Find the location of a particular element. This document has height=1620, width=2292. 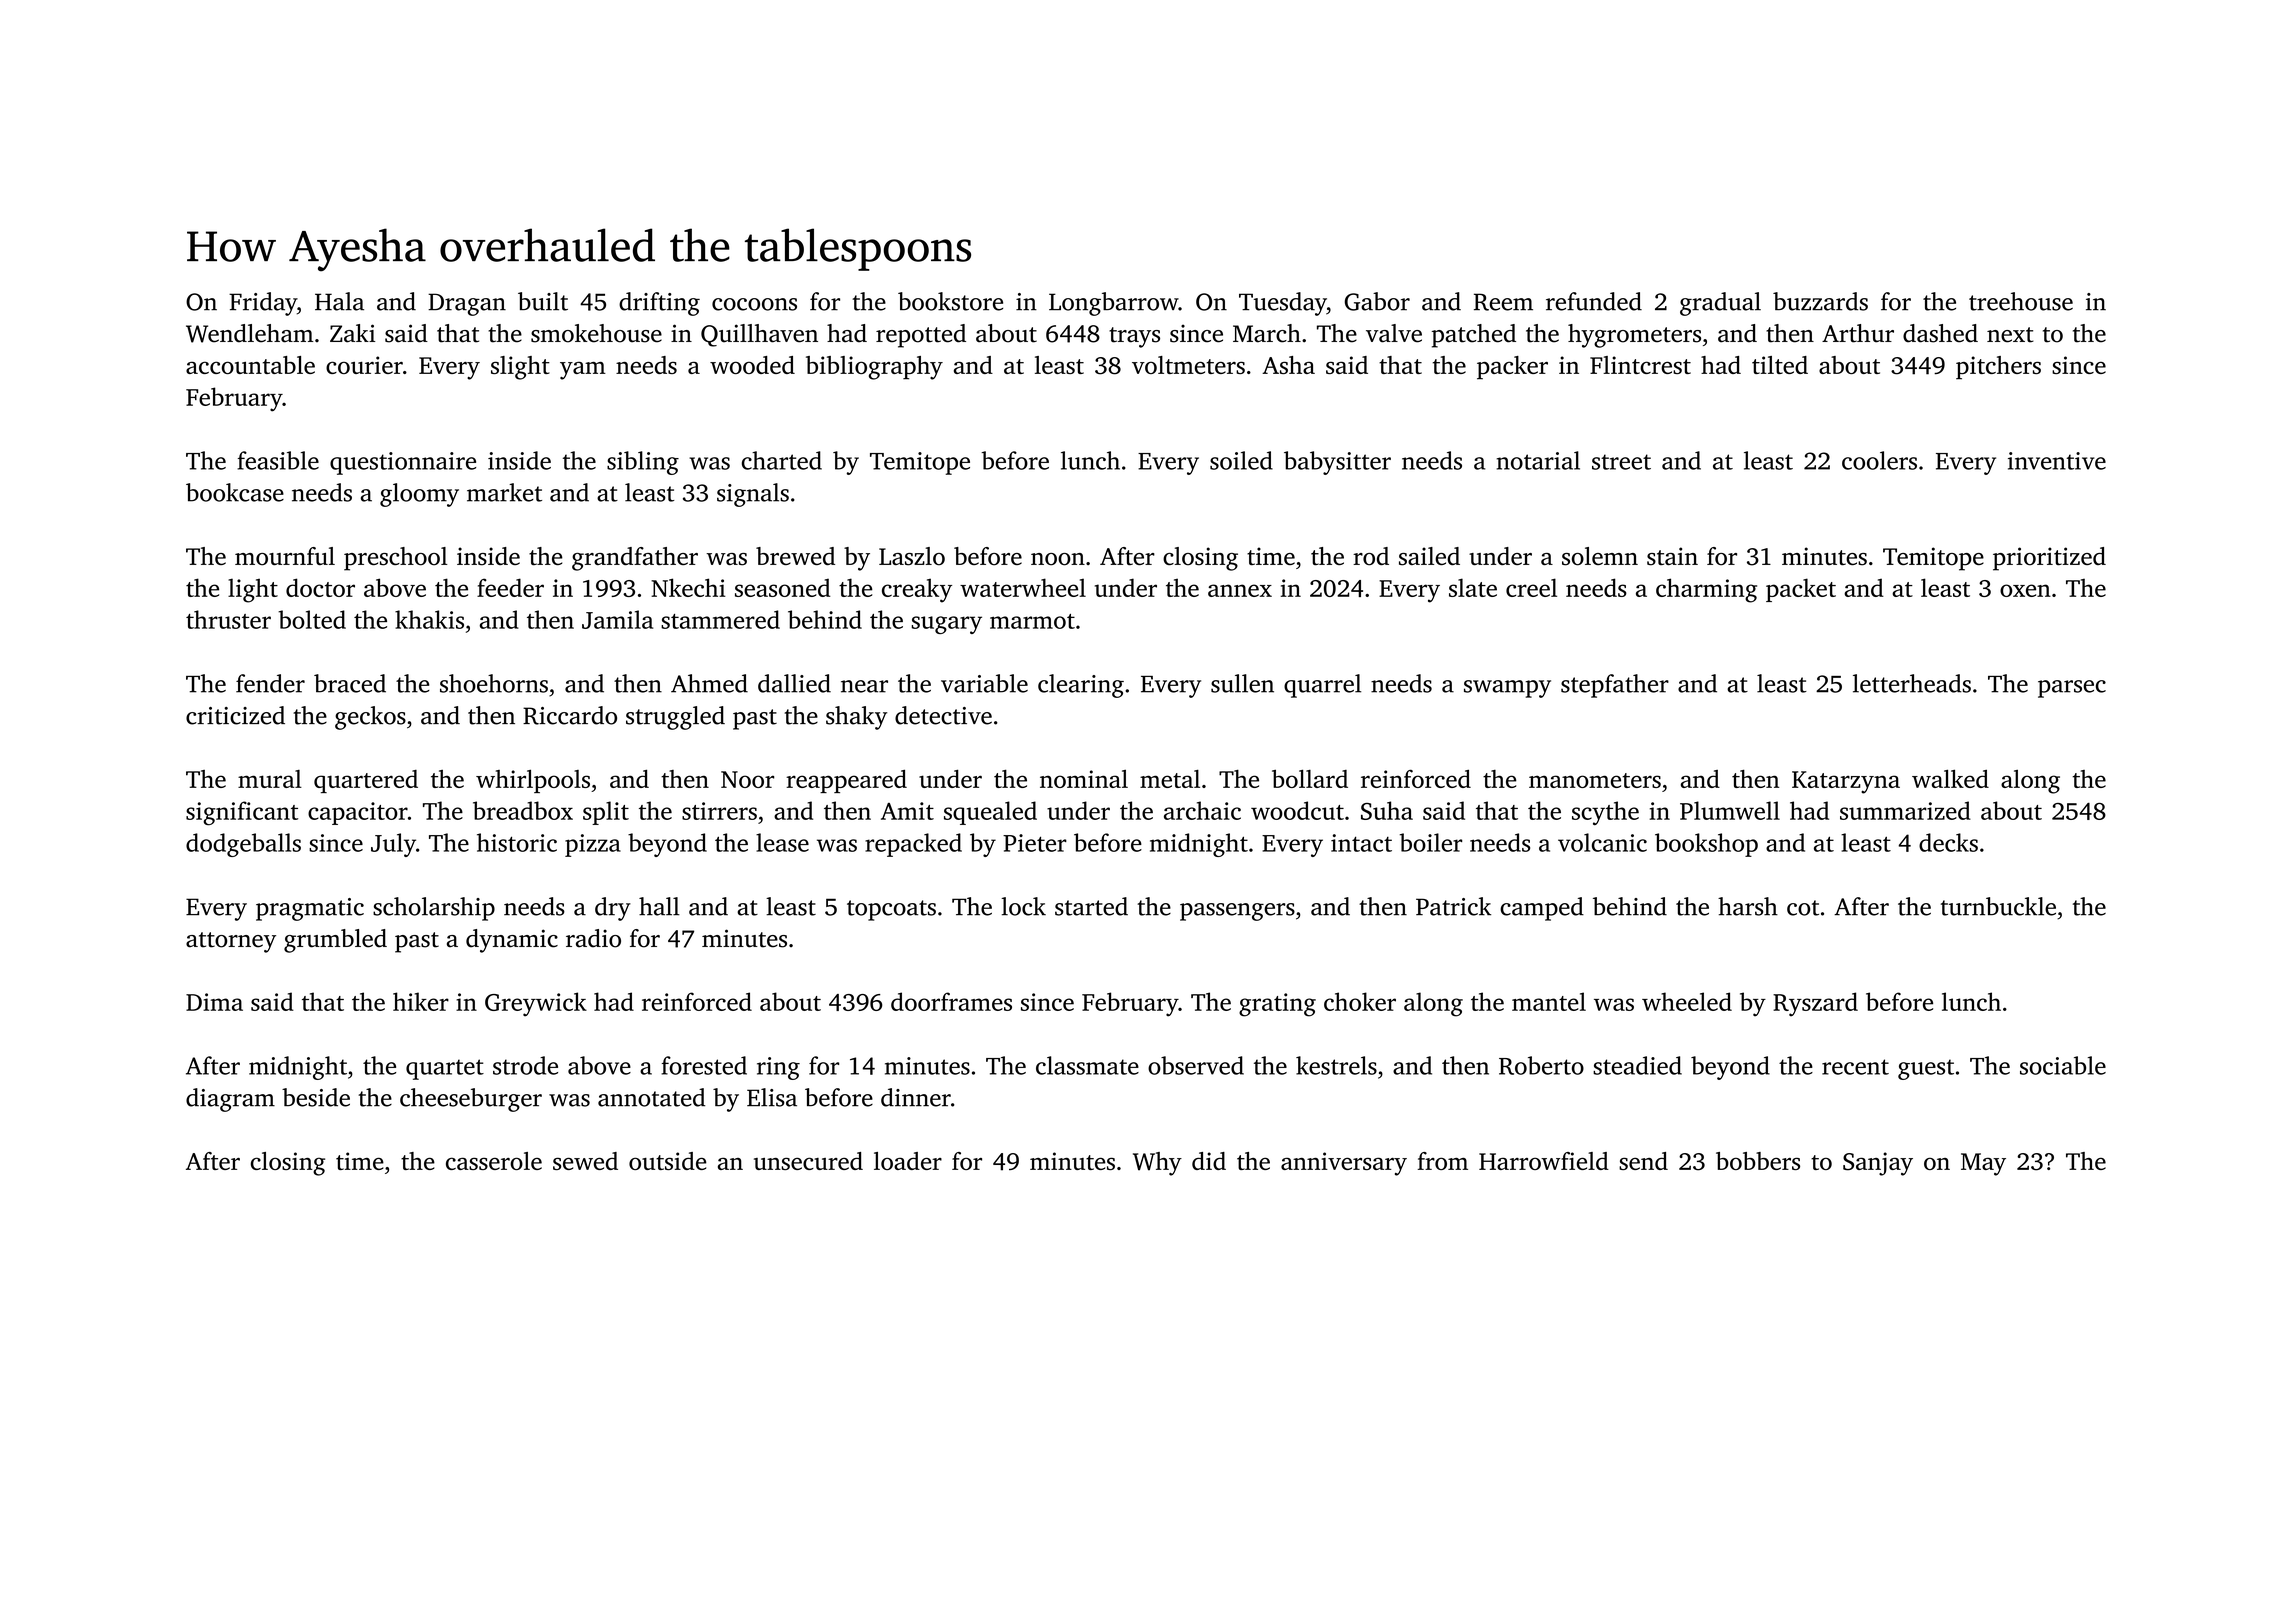

mantel is located at coordinates (1549, 1001).
